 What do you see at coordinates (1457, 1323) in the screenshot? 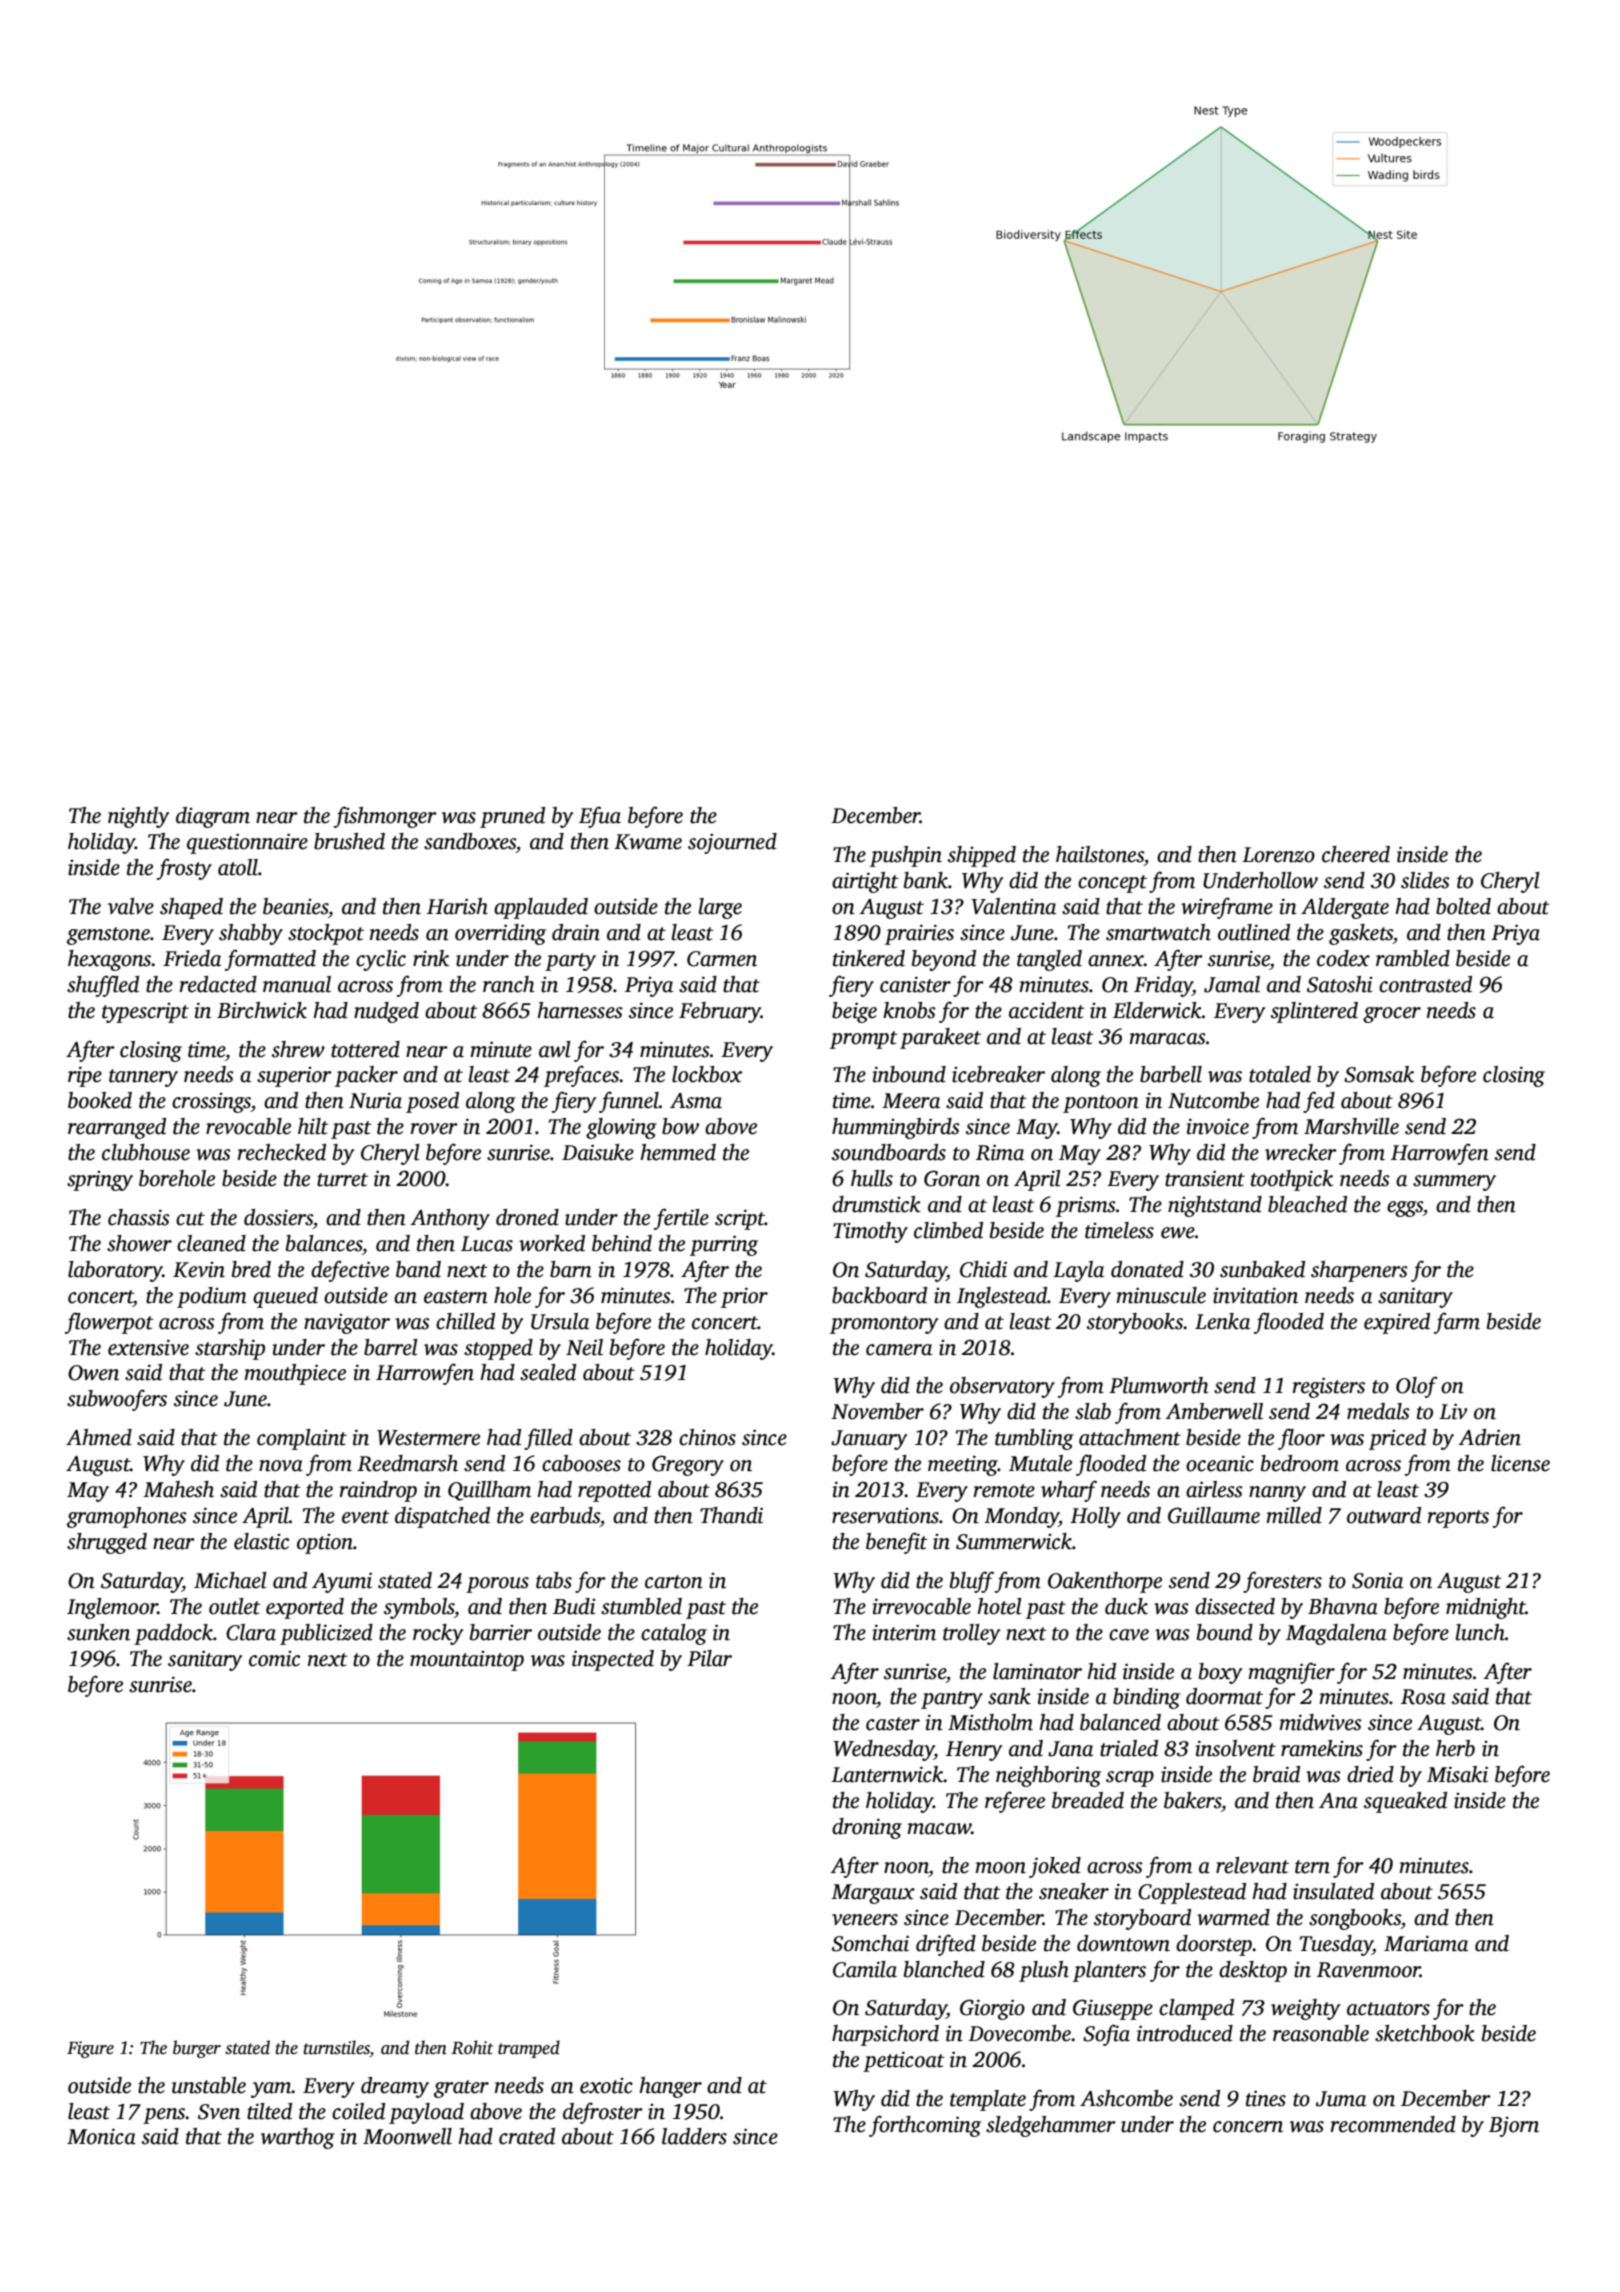
I see `farm` at bounding box center [1457, 1323].
